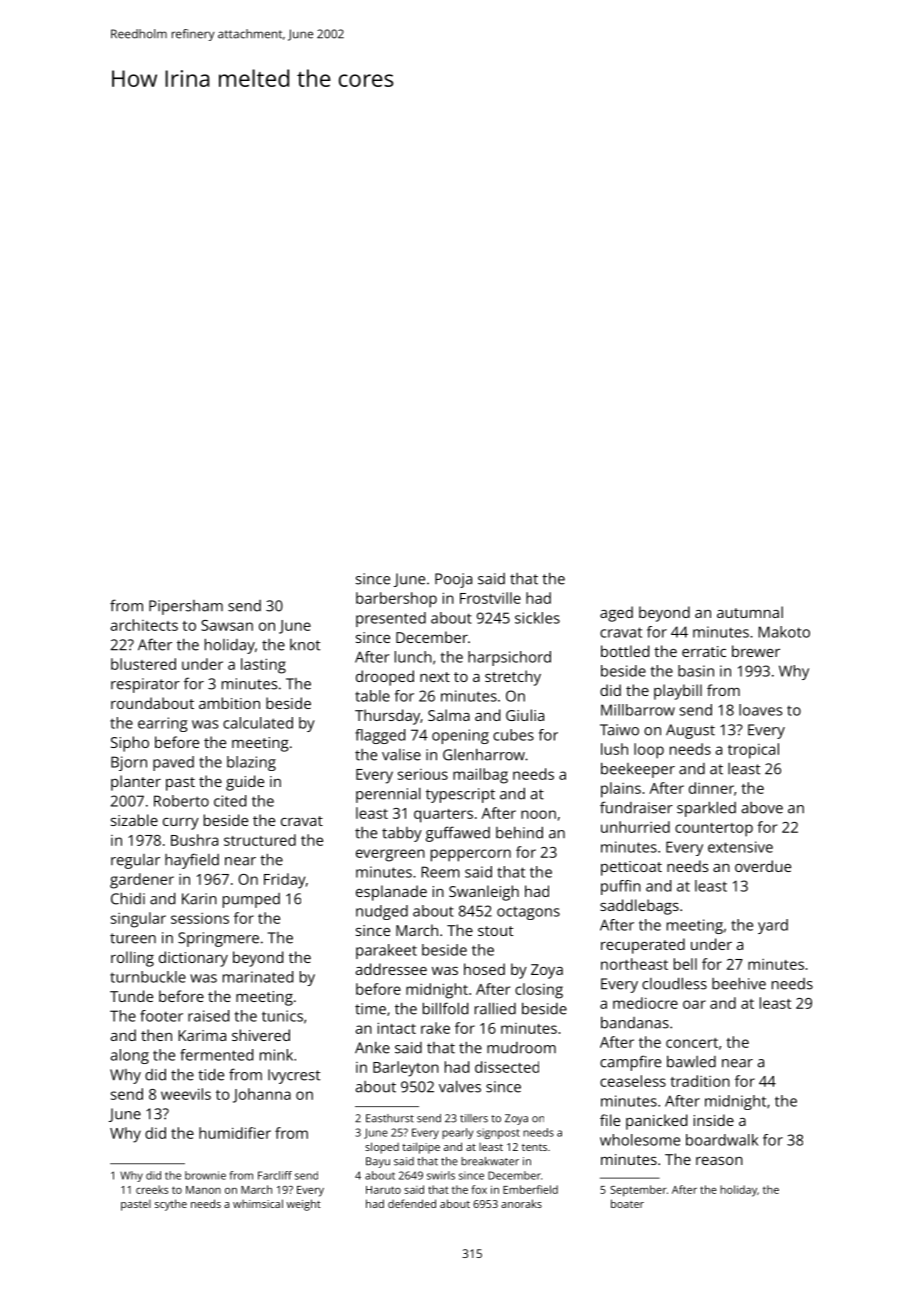 This document has width=924, height=1308. Describe the element at coordinates (382, 1148) in the document. I see `sloped` at that location.
